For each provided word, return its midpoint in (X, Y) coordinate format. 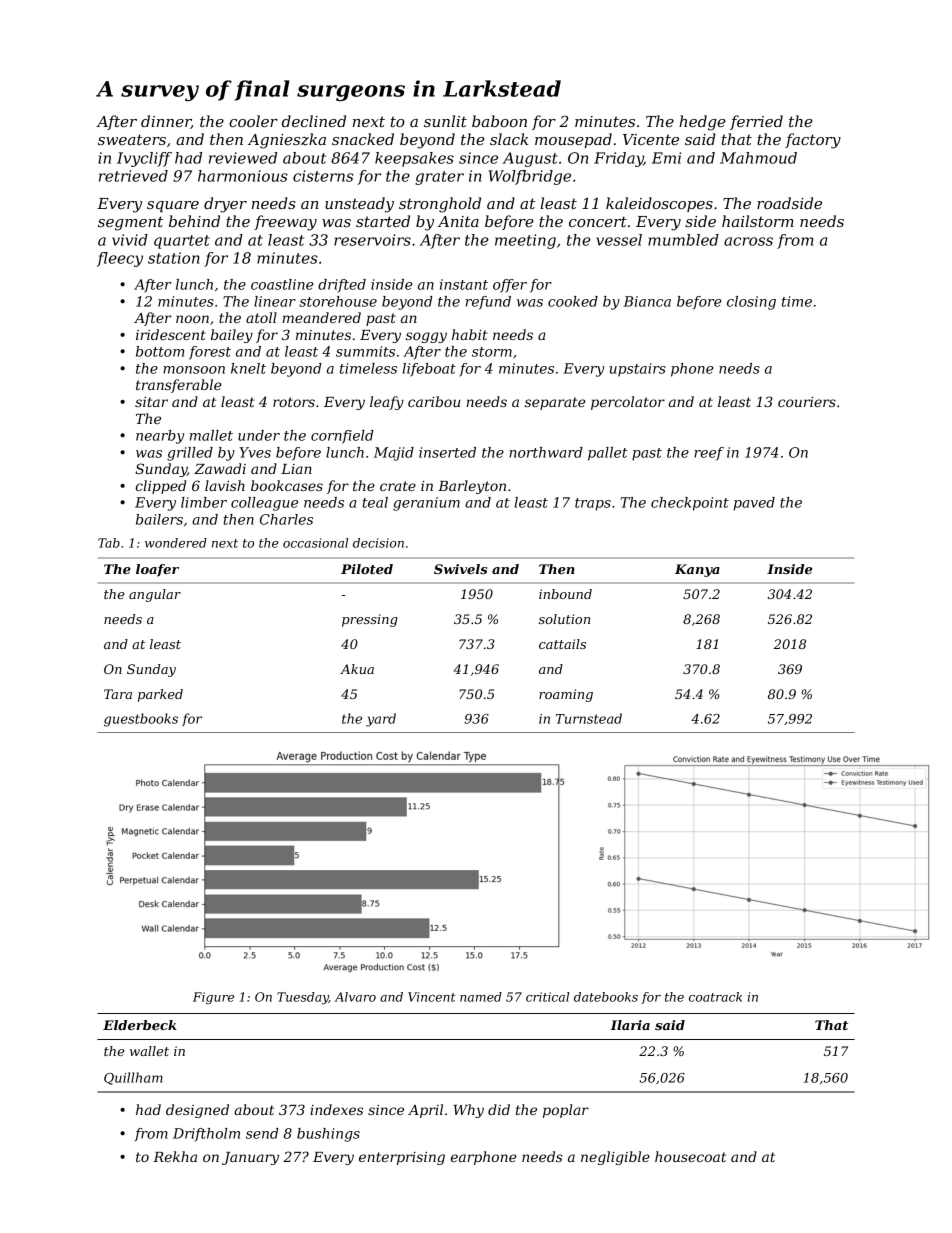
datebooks (606, 997)
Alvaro (355, 997)
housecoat (690, 1156)
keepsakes (414, 159)
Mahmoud (758, 158)
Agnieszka (287, 141)
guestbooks (141, 720)
